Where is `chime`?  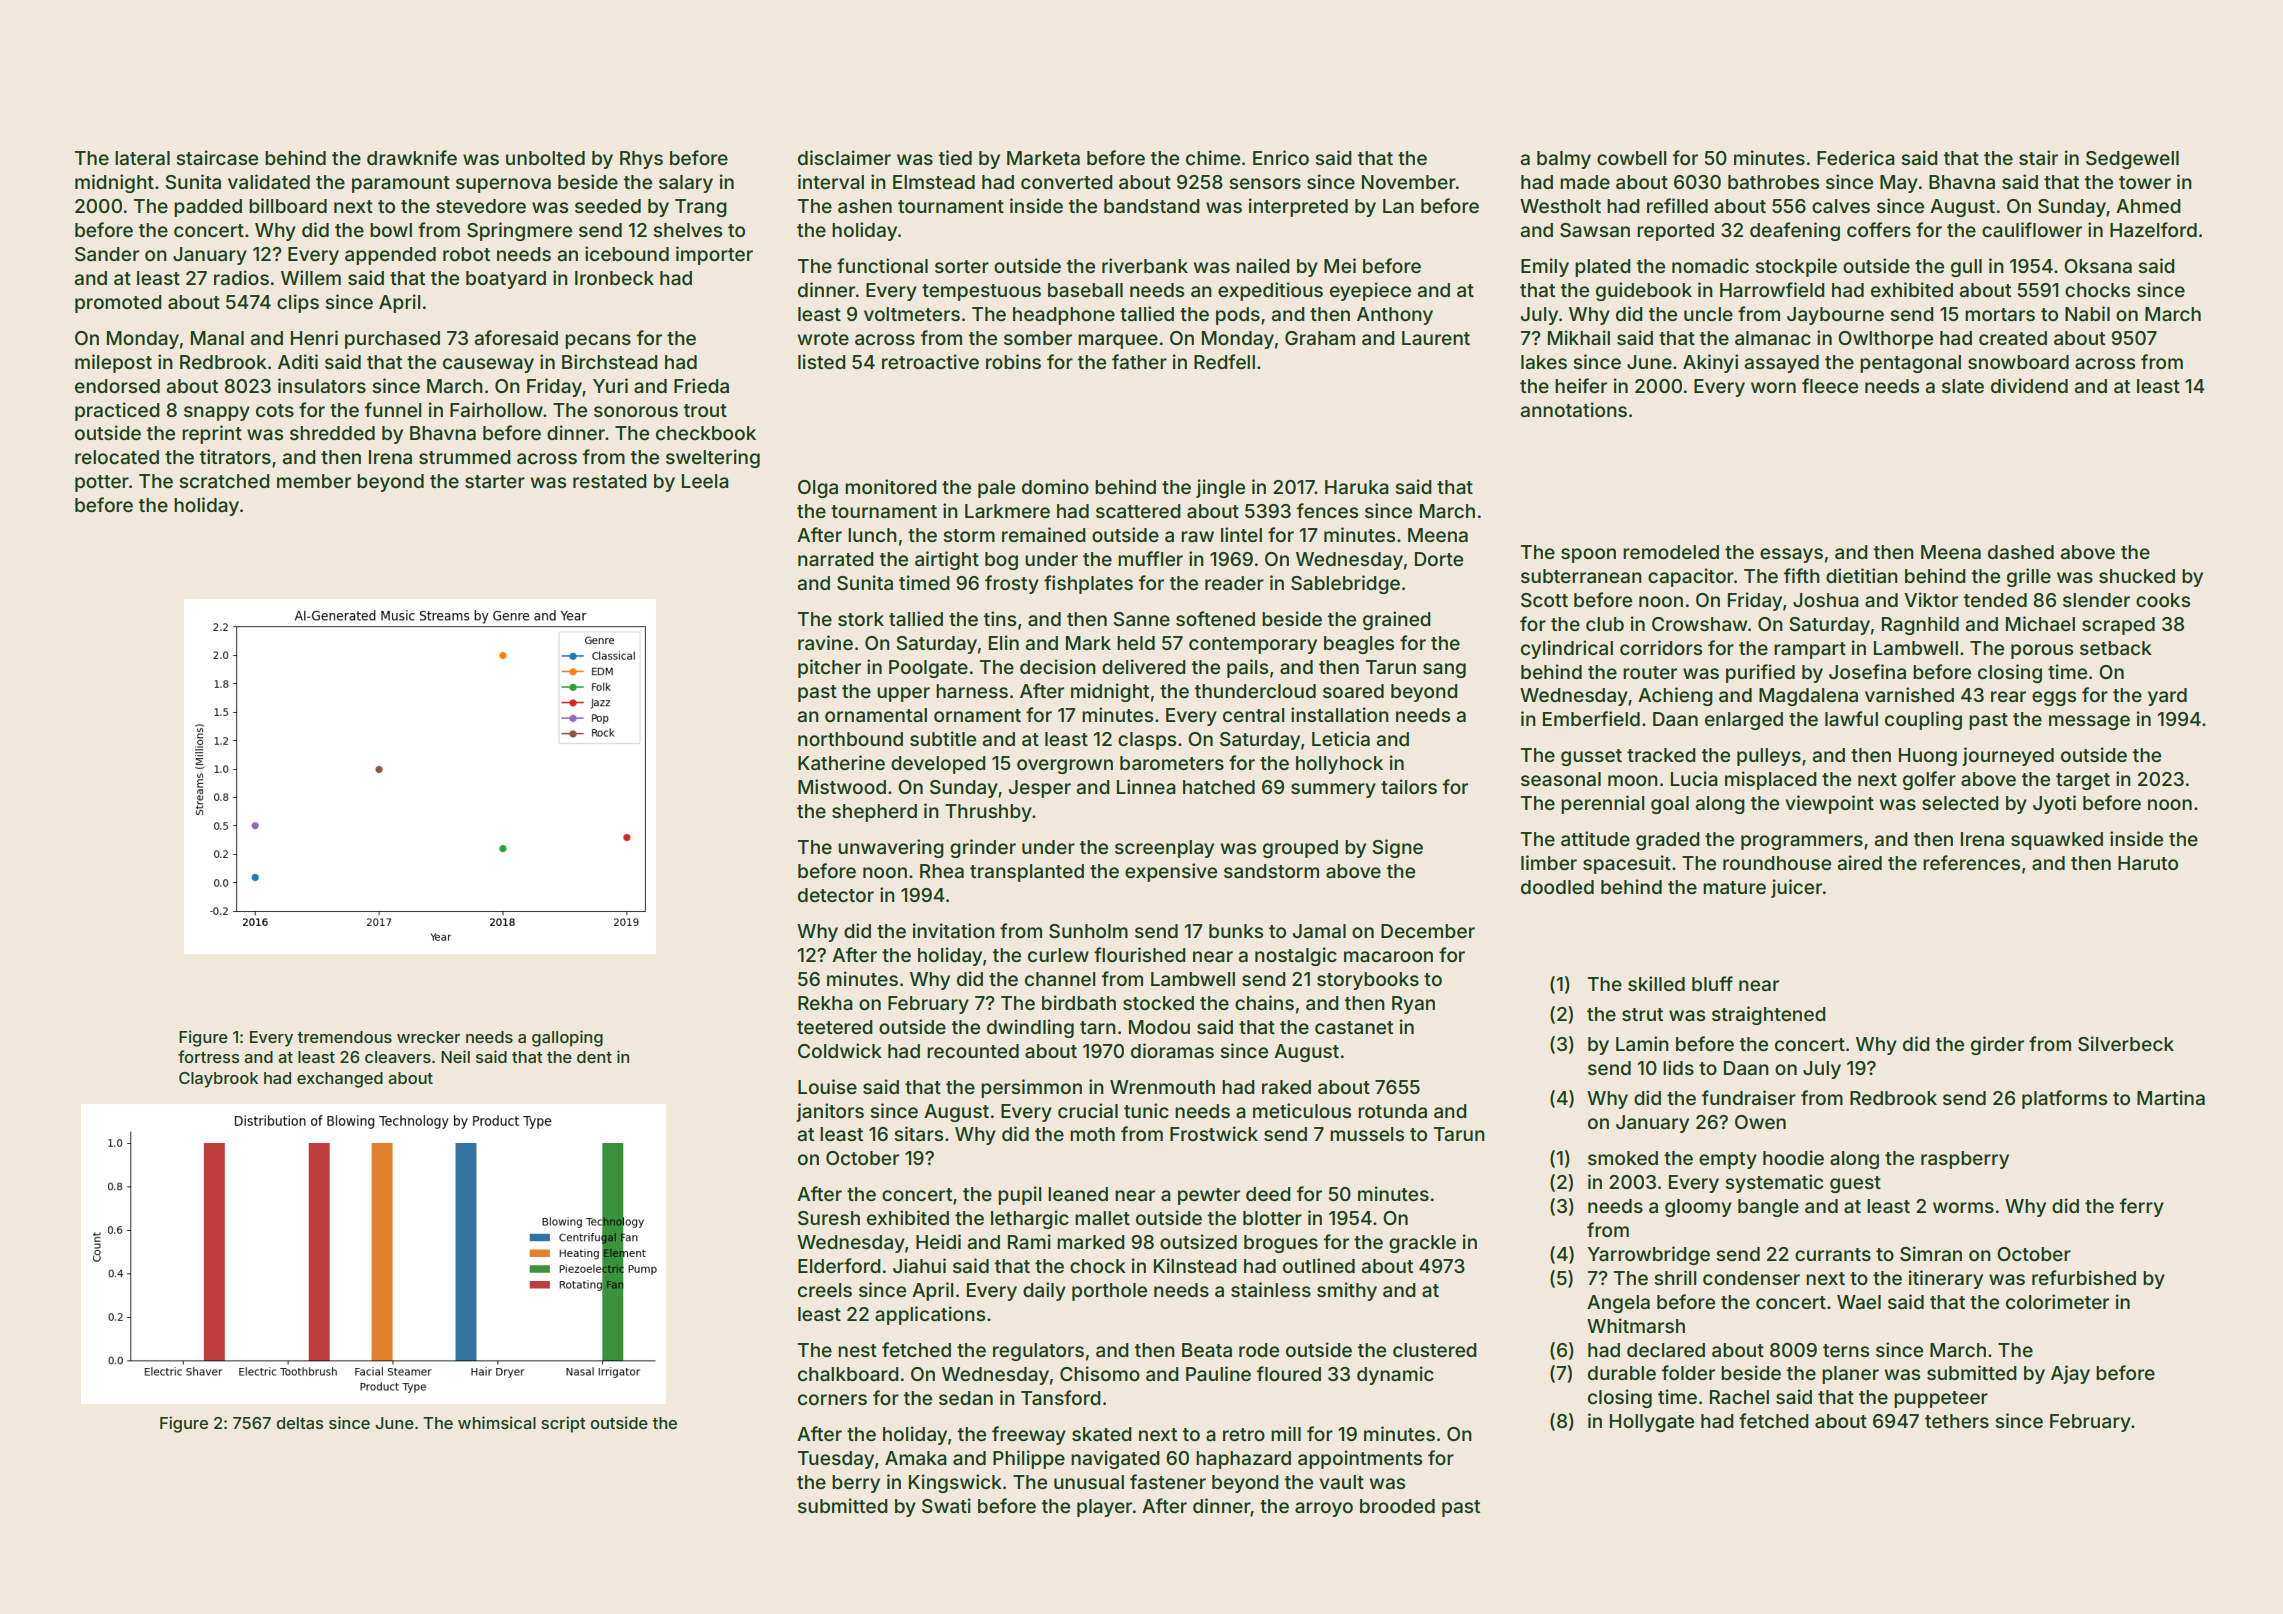 chime is located at coordinates (1213, 157).
